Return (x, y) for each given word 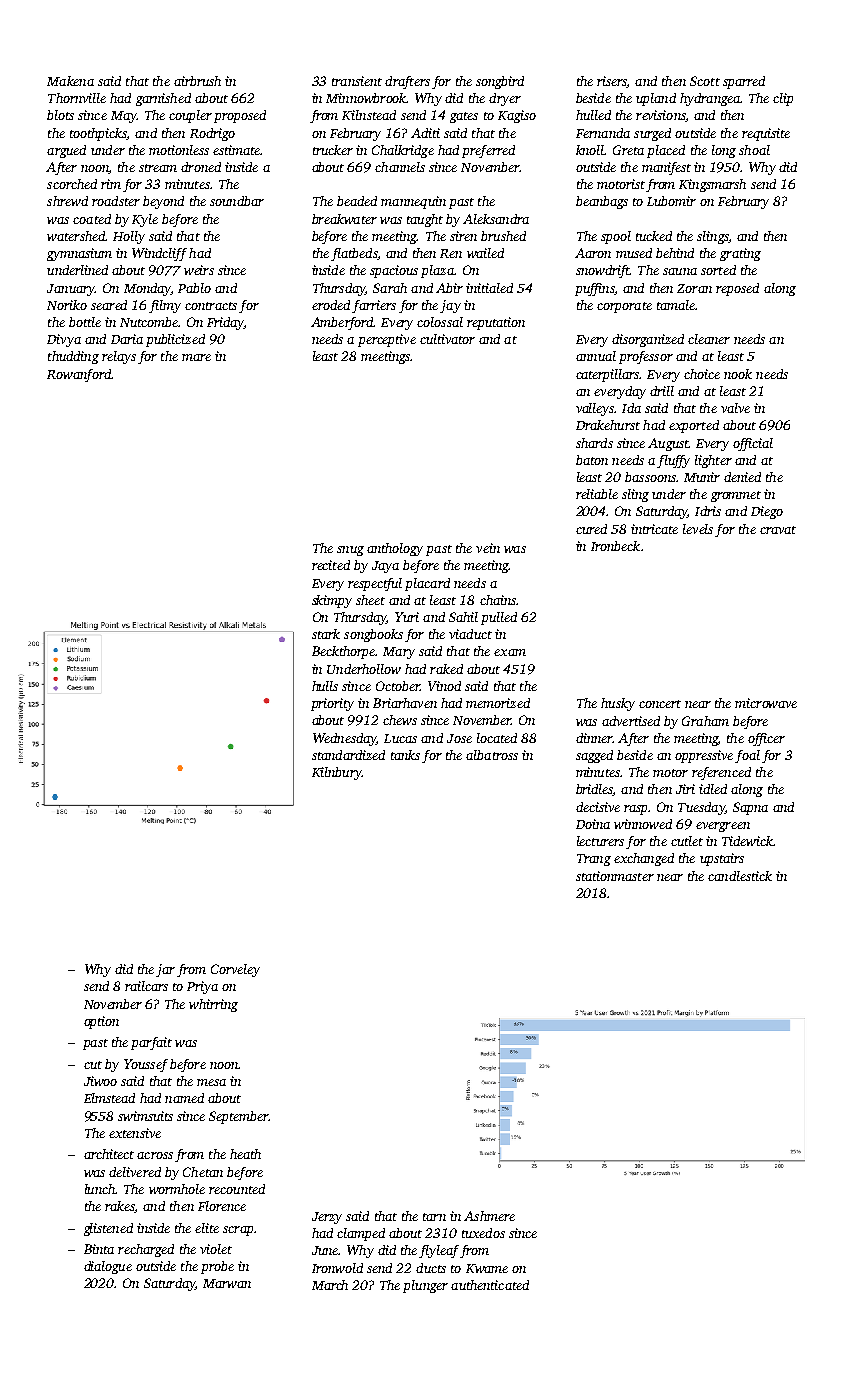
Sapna (750, 808)
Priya (202, 987)
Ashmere (489, 1216)
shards (594, 443)
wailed (485, 253)
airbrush (197, 81)
